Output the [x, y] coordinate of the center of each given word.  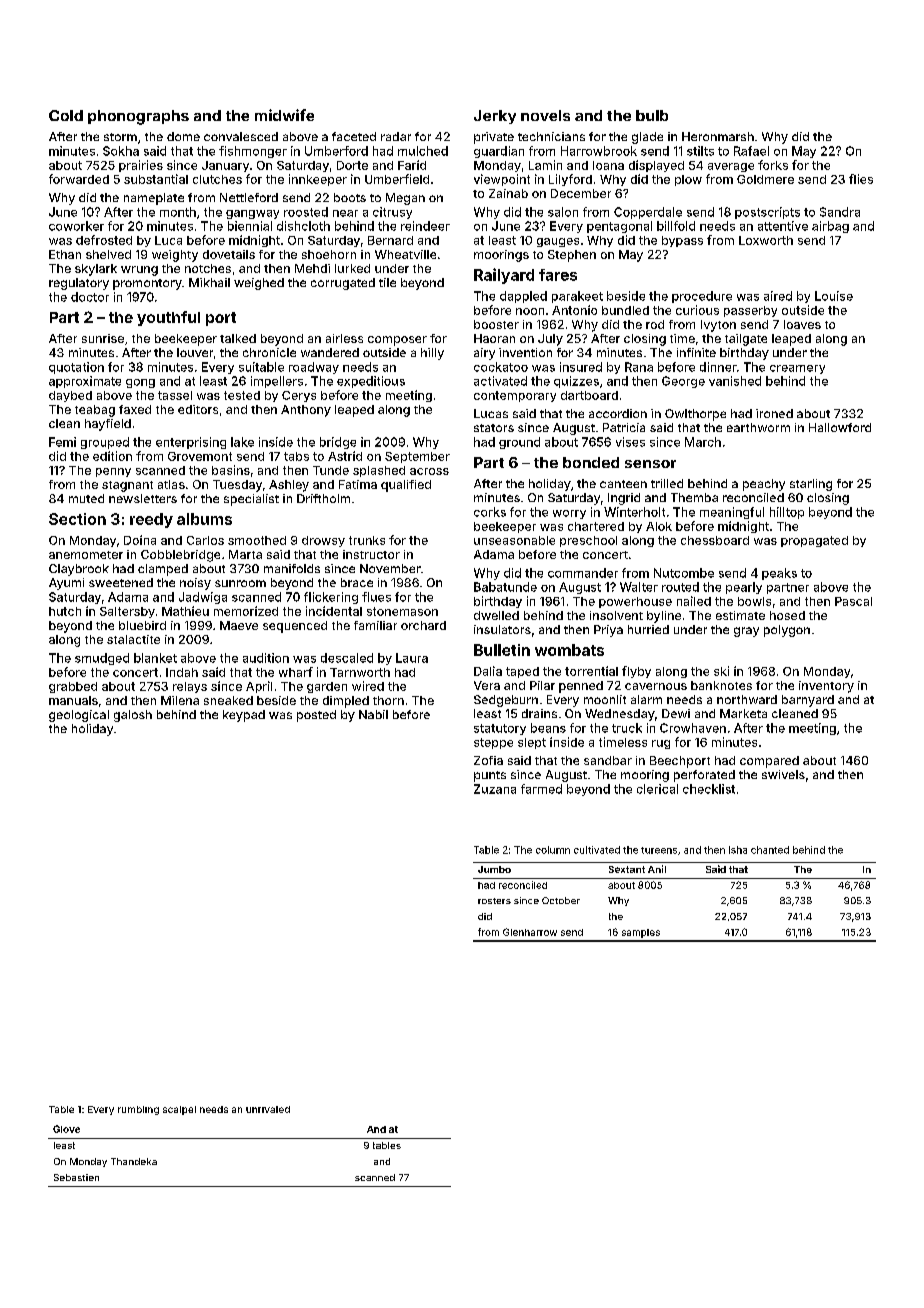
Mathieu [185, 611]
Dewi [676, 713]
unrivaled [268, 1109]
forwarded [79, 179]
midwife [284, 115]
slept [532, 743]
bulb [652, 115]
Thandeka [134, 1161]
